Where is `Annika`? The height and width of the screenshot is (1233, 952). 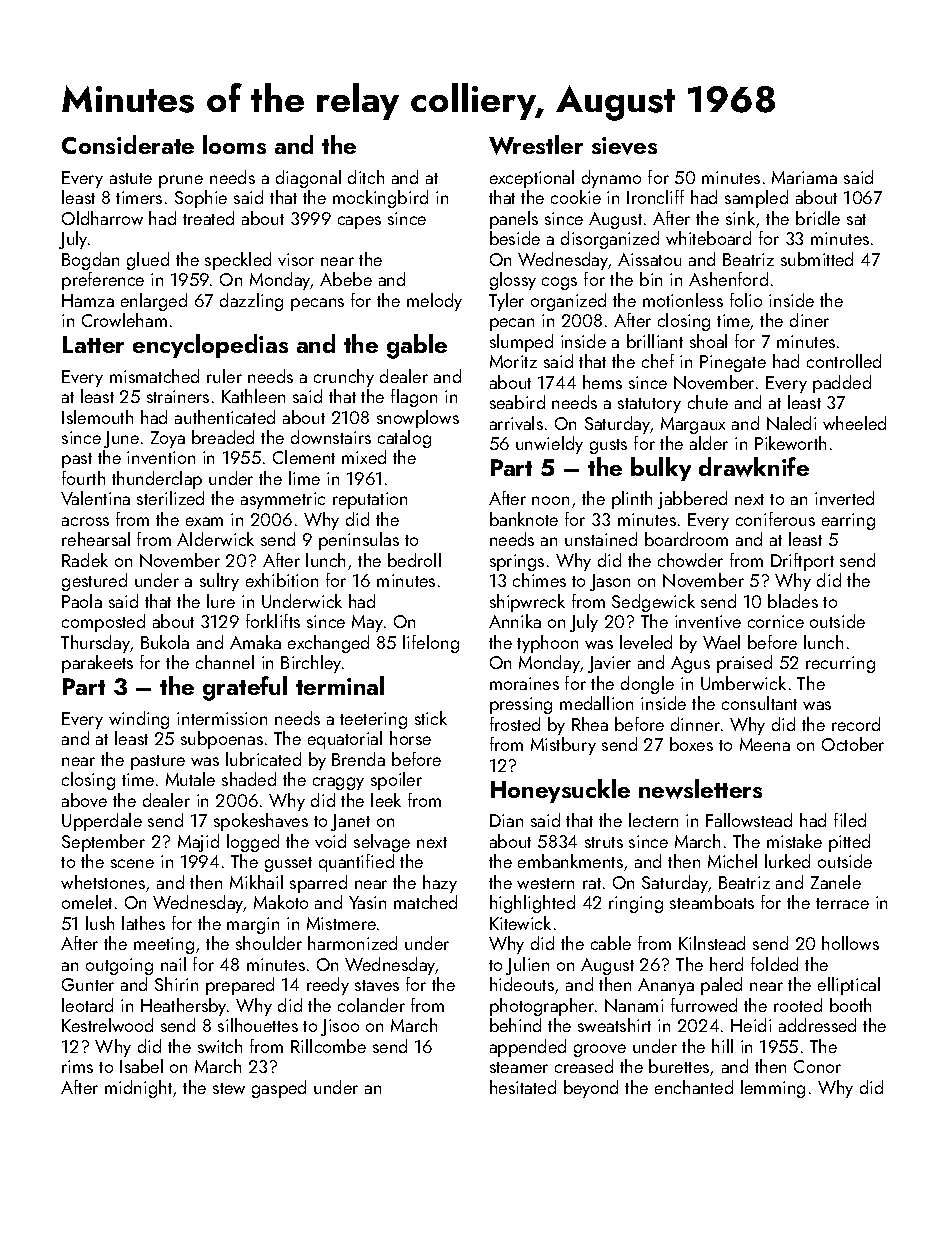
Annika is located at coordinates (515, 621).
